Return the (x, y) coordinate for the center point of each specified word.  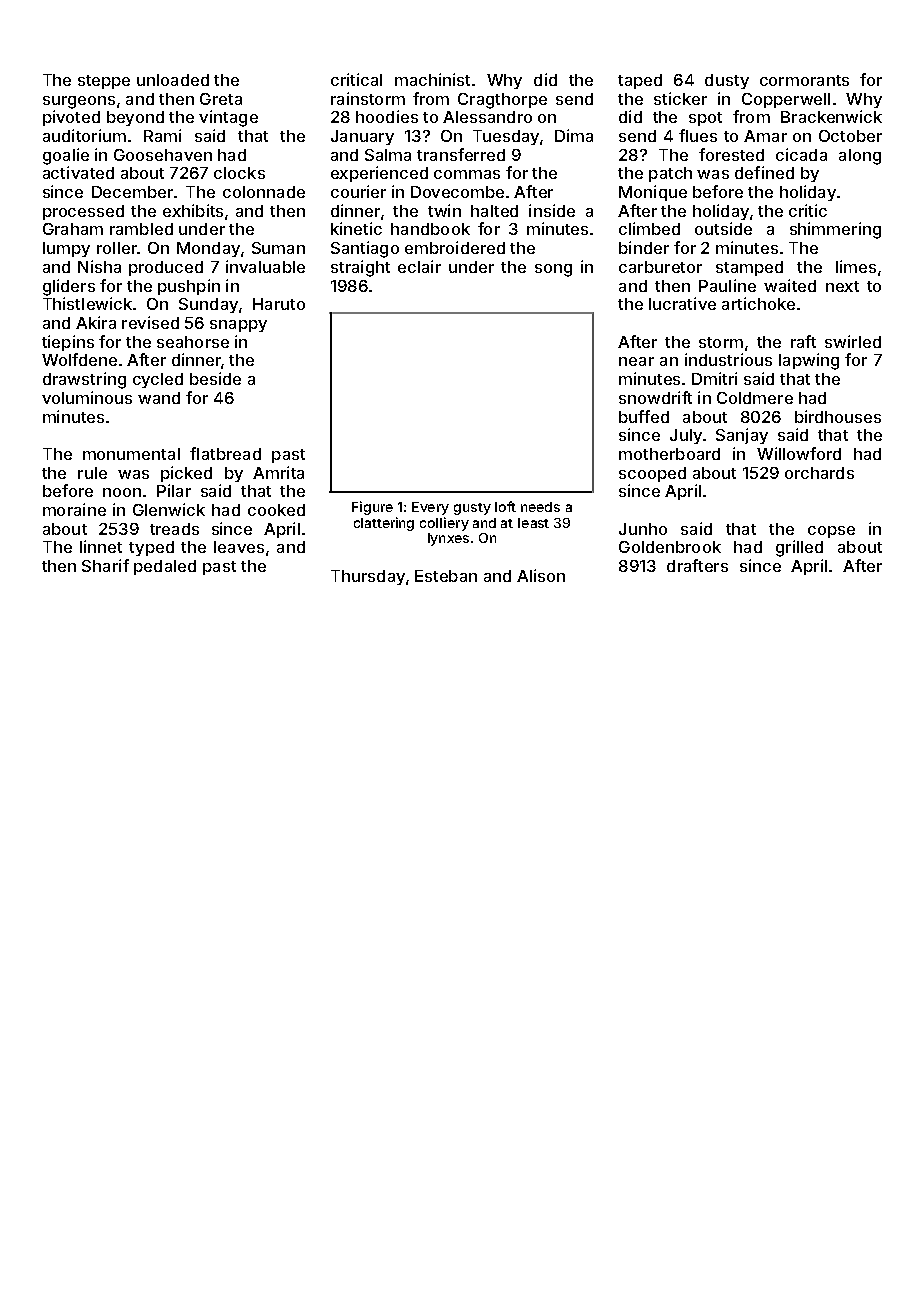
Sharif (105, 565)
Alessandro (487, 117)
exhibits (193, 210)
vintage (228, 118)
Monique (653, 193)
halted (494, 211)
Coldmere (755, 398)
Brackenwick (831, 116)
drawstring (84, 380)
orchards (819, 473)
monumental (131, 454)
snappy (238, 326)
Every (430, 508)
